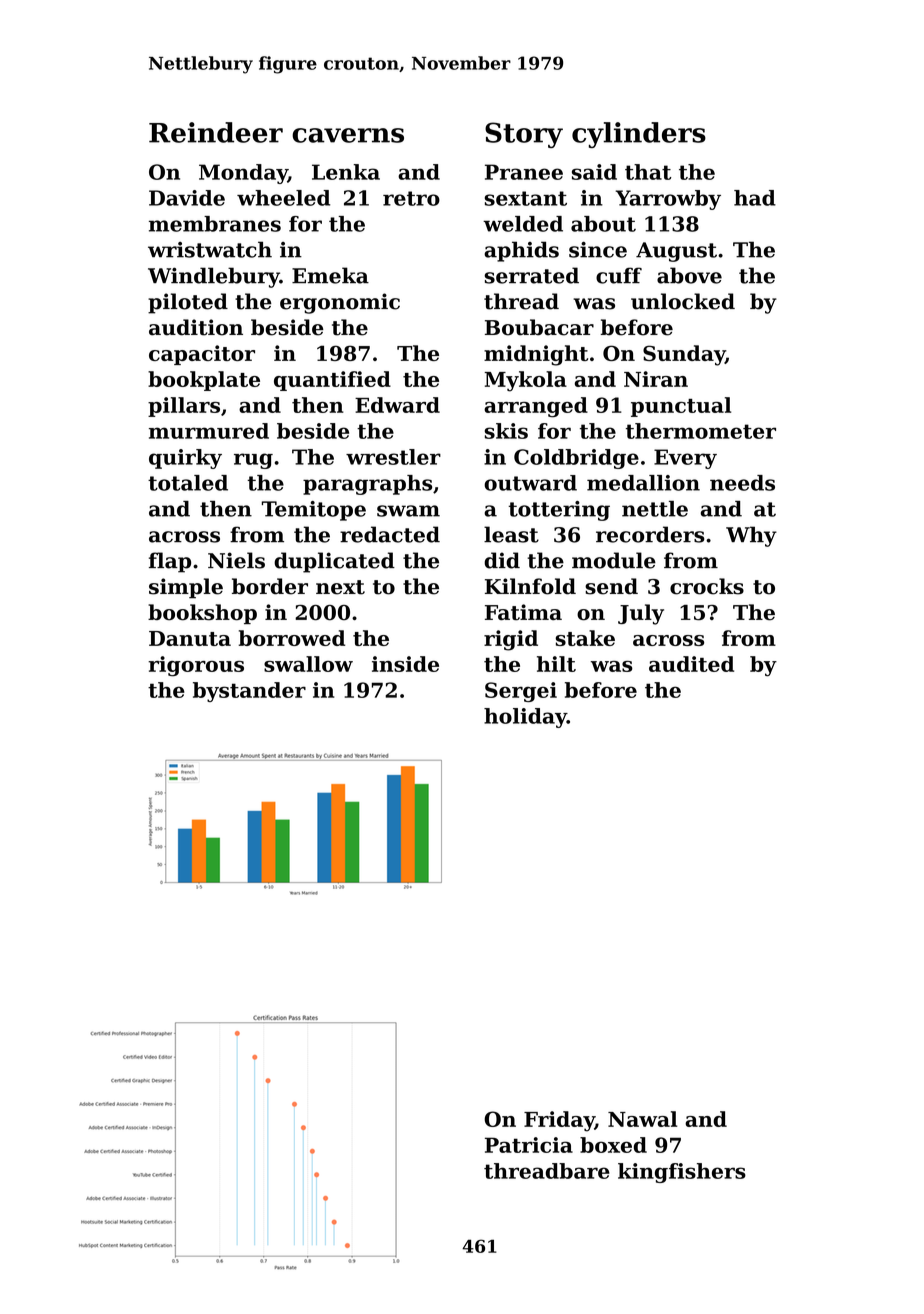 Image resolution: width=924 pixels, height=1314 pixels. I want to click on bystander, so click(249, 692).
